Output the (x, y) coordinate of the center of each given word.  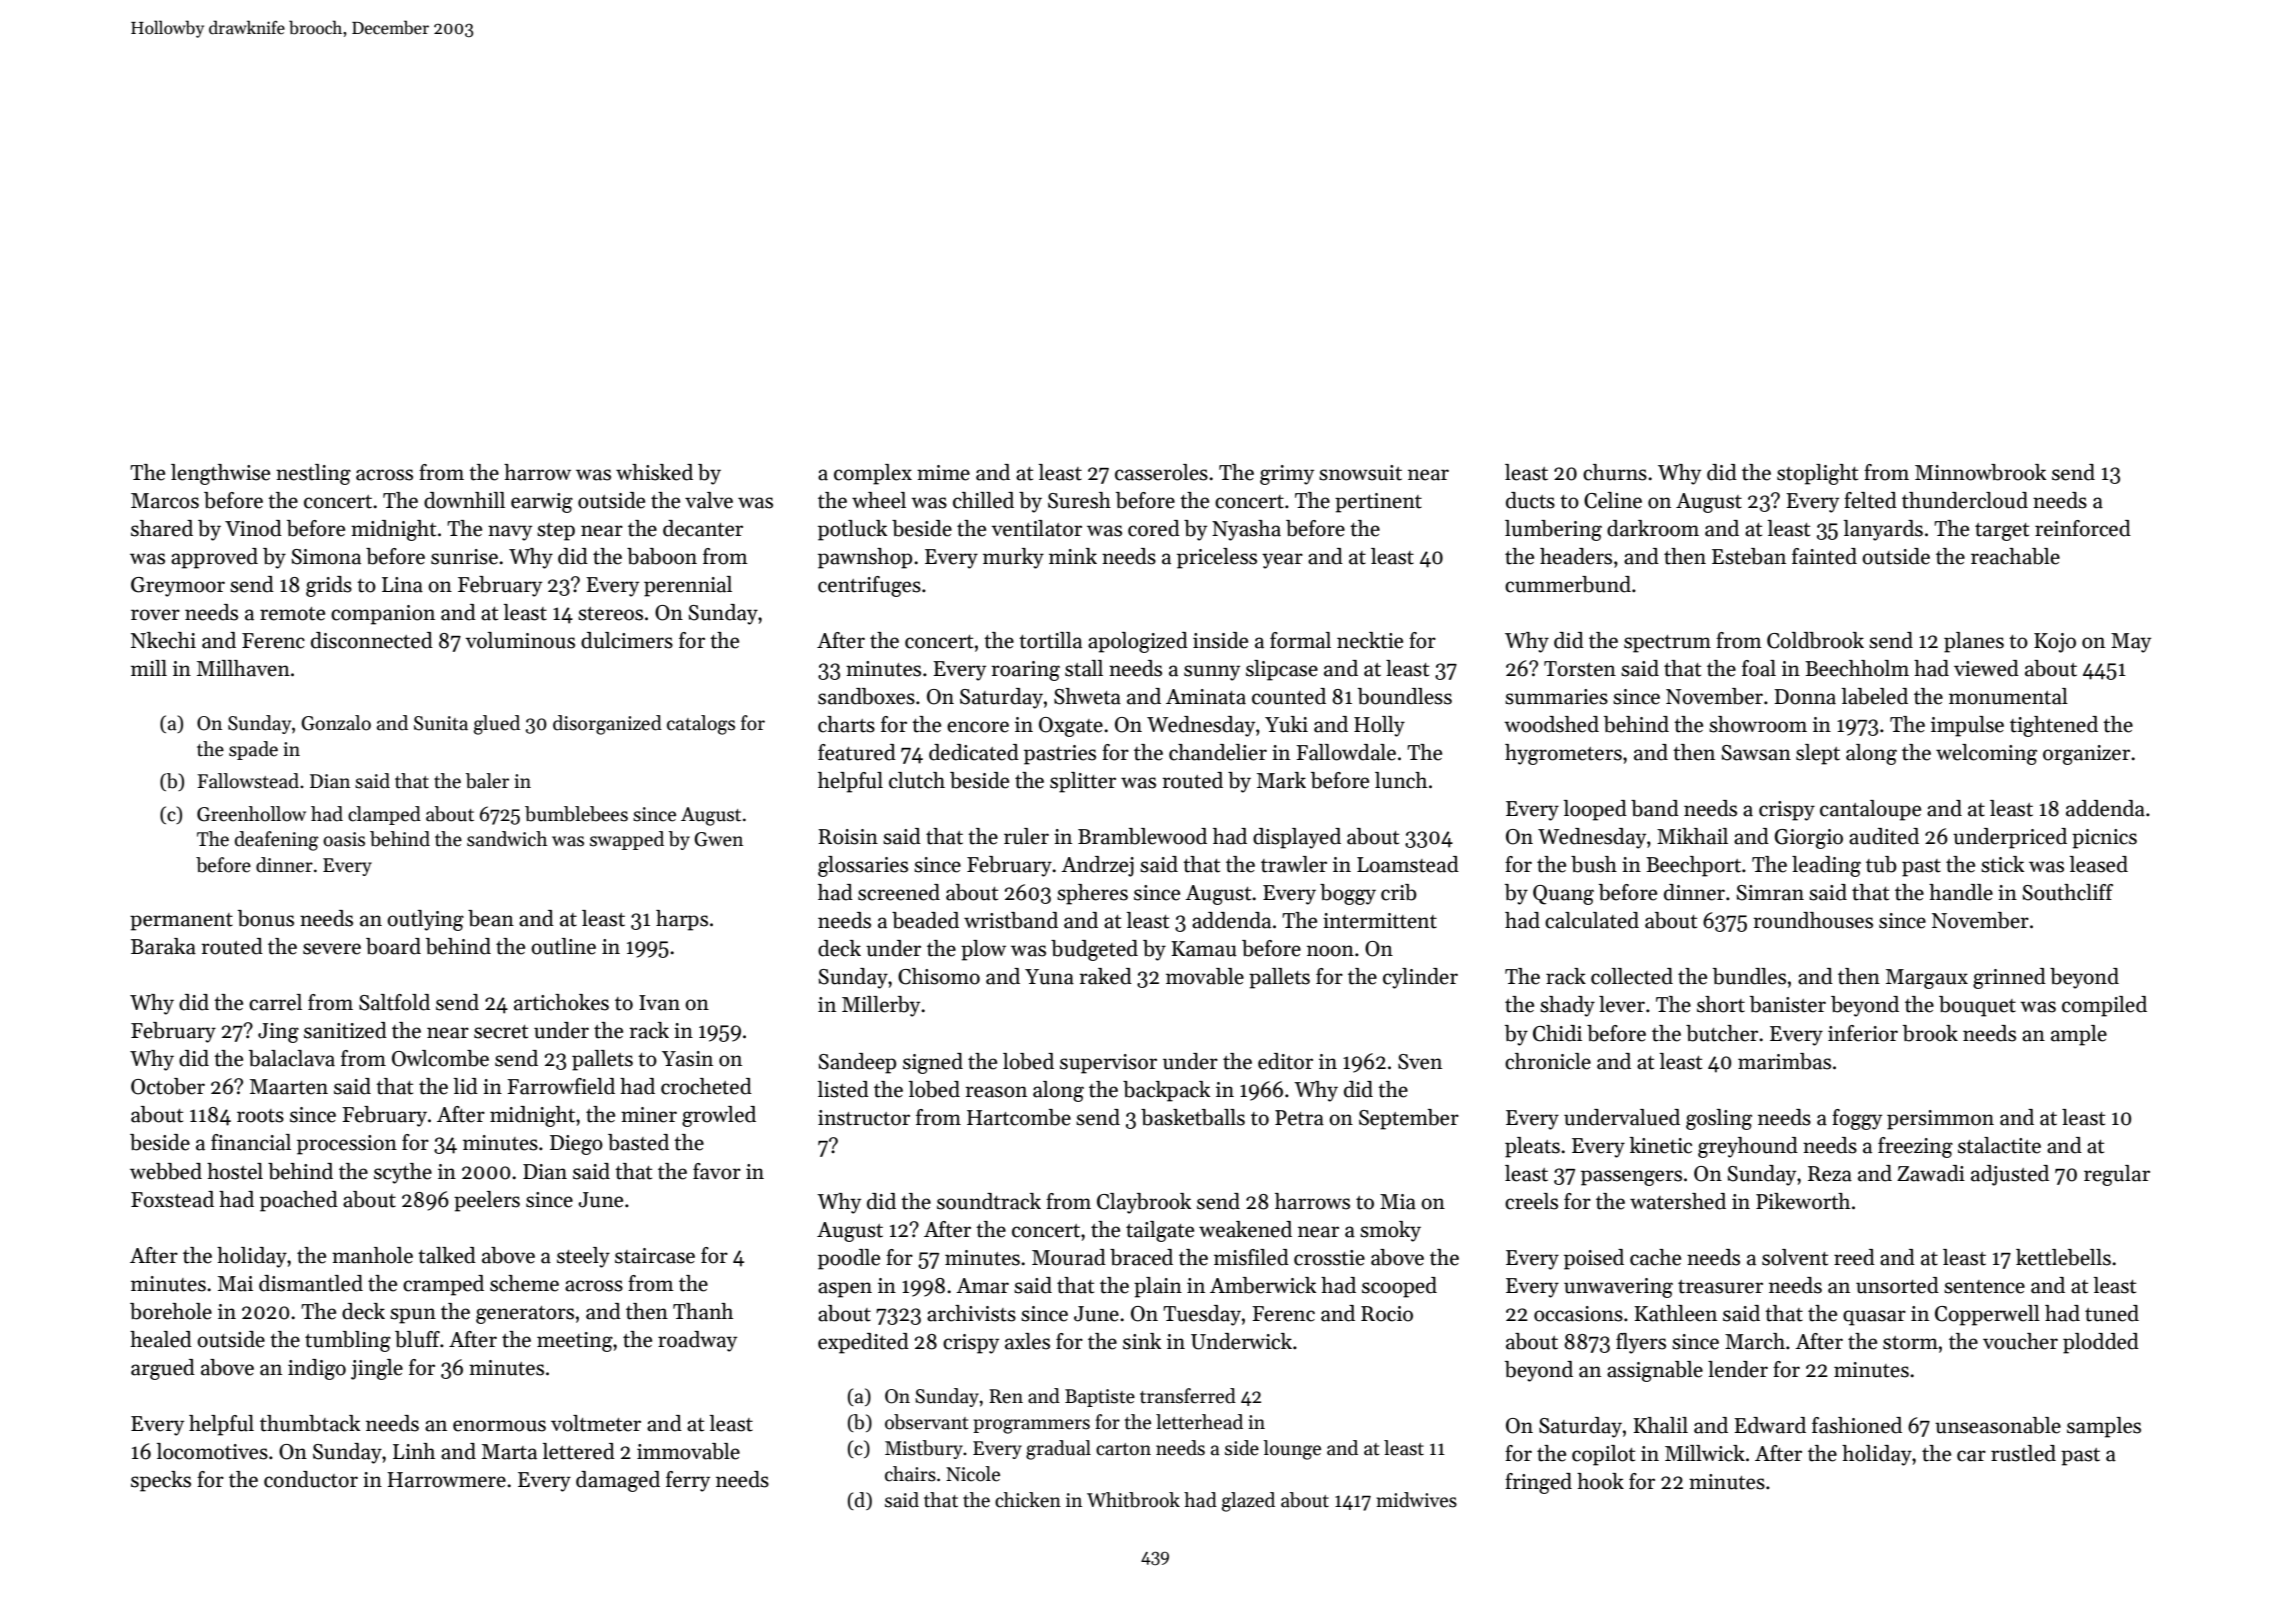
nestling (313, 474)
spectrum (1667, 644)
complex (873, 474)
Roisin (848, 837)
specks (161, 1481)
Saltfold (394, 1002)
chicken (1028, 1500)
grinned (2009, 978)
